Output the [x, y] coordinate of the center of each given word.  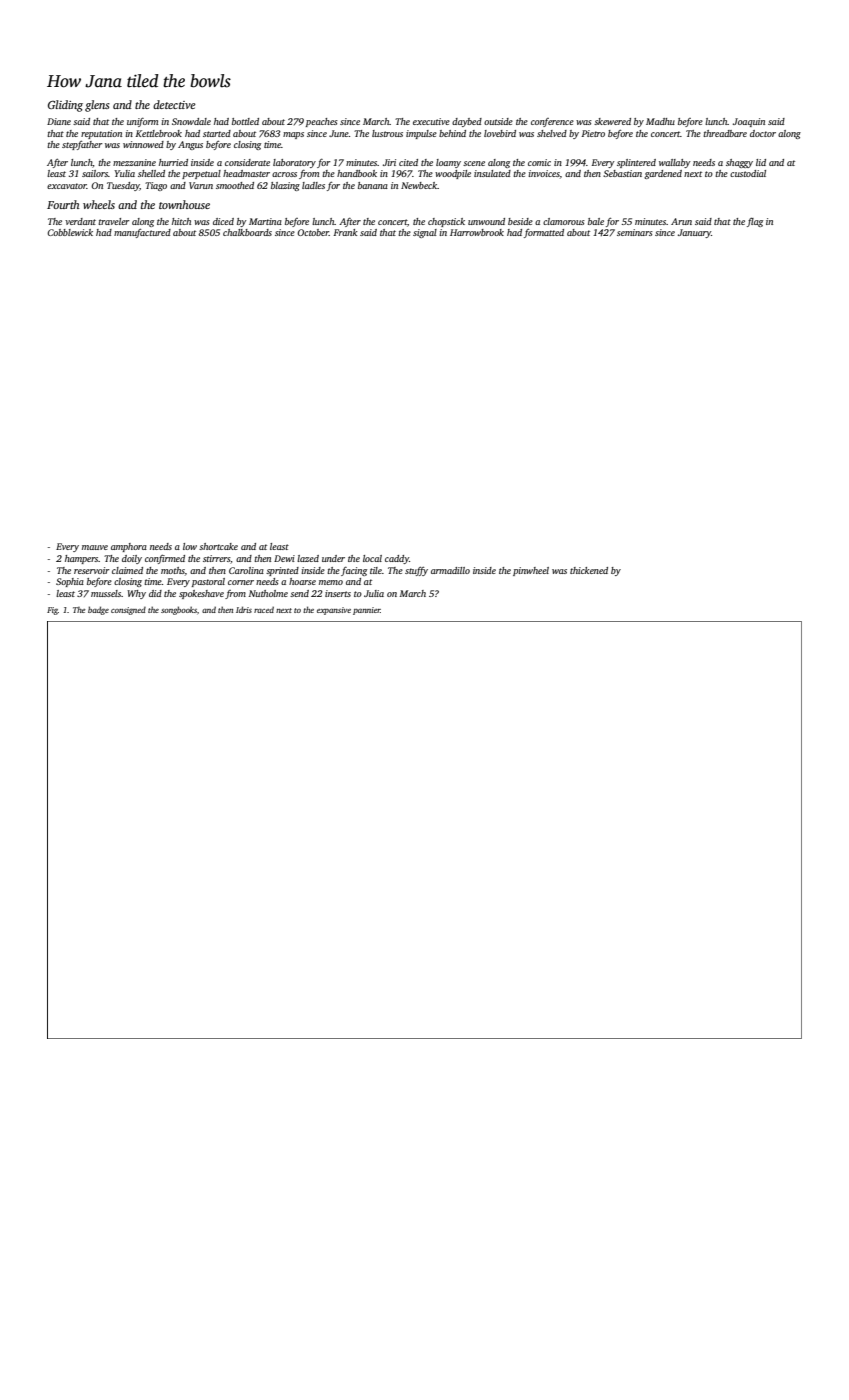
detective [174, 104]
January [694, 233]
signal [425, 233]
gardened [663, 174]
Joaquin [749, 122]
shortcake [218, 546]
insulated [492, 173]
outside [498, 121]
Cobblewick [70, 232]
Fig [52, 611]
